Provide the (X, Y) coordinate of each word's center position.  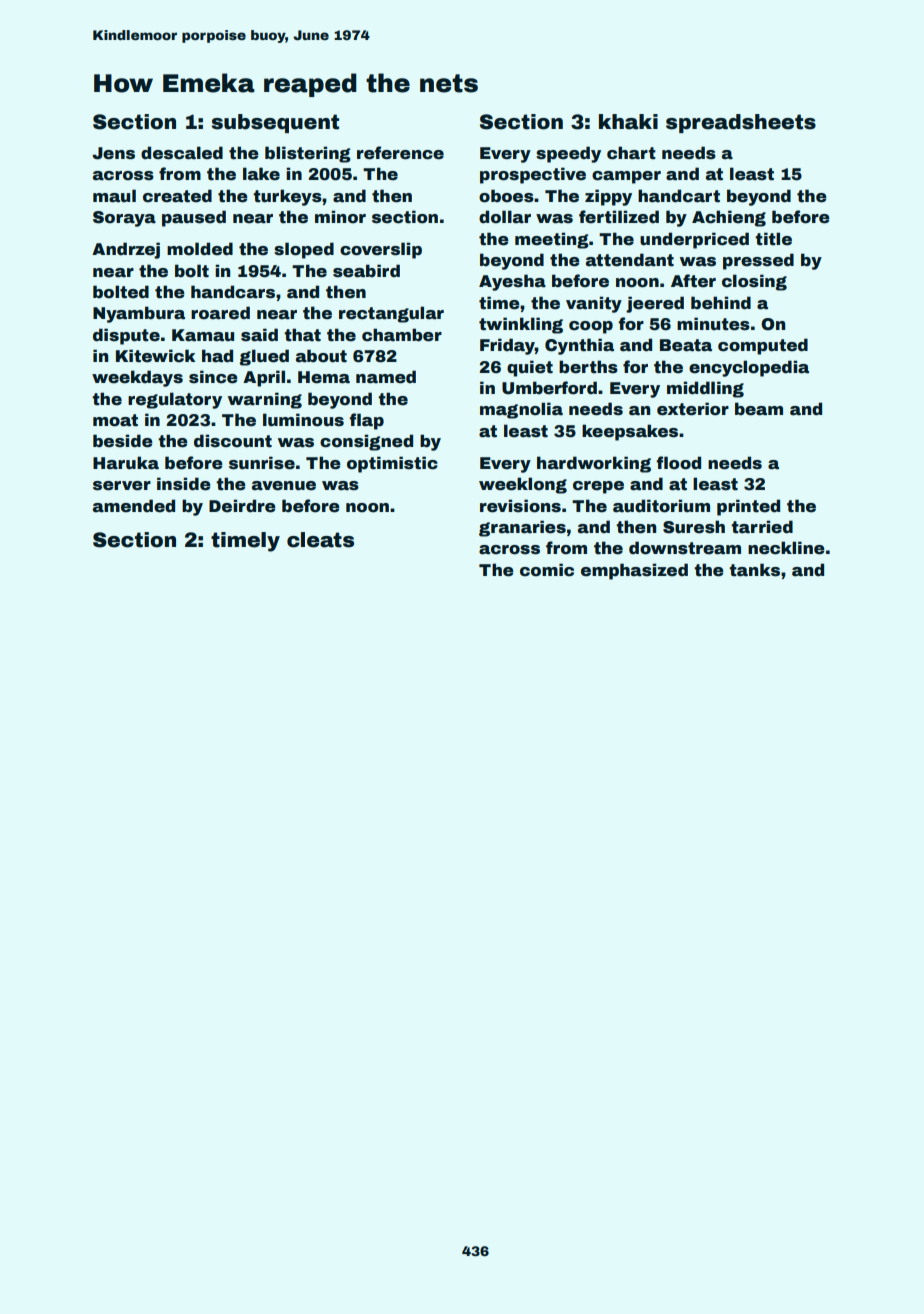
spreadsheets (741, 123)
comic (547, 570)
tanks (754, 570)
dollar (505, 217)
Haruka (126, 463)
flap (366, 421)
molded (200, 249)
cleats (320, 540)
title (773, 239)
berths (588, 367)
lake (261, 174)
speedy (568, 154)
